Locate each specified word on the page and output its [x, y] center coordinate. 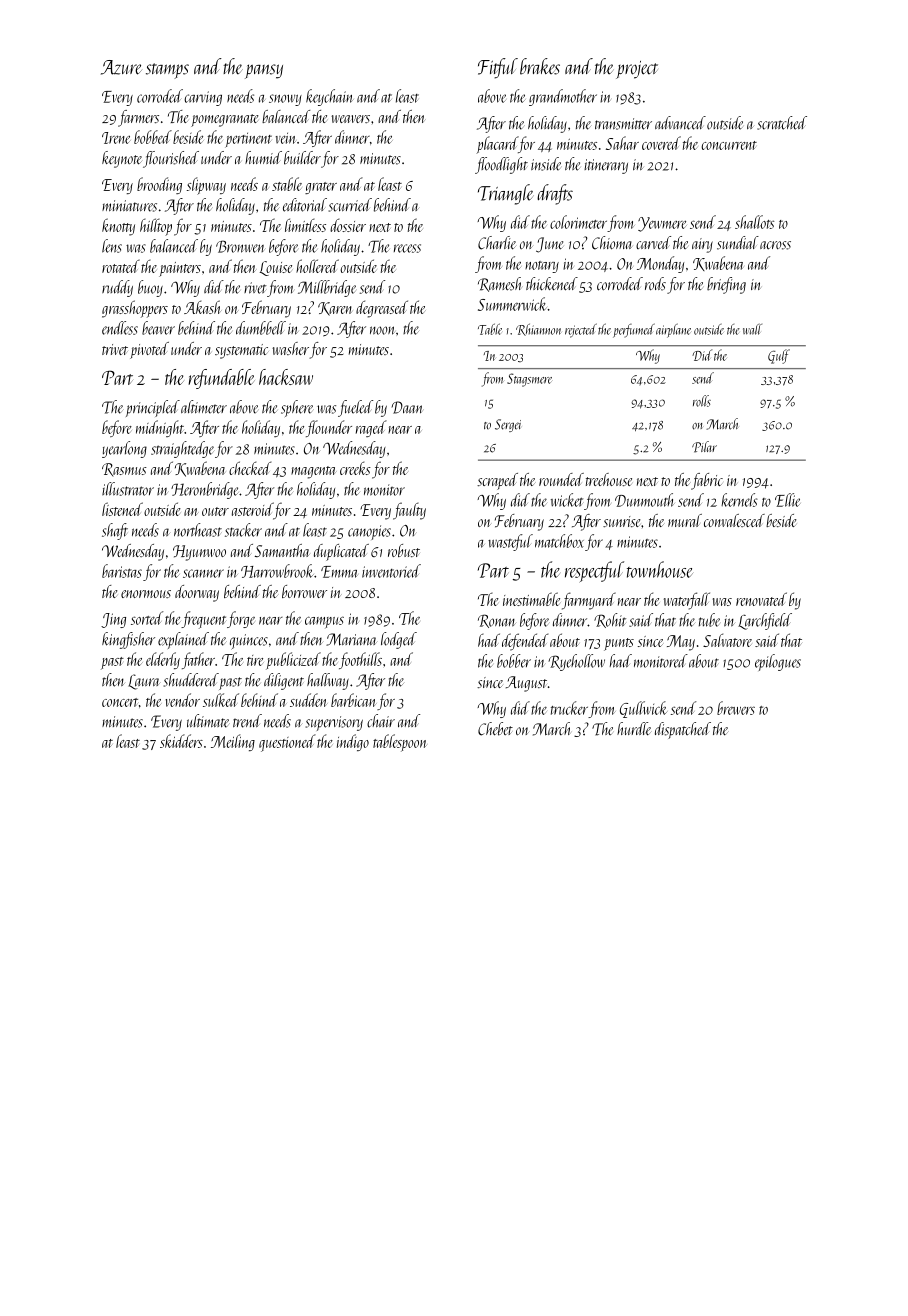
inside [546, 164]
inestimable [531, 599]
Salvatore [727, 640]
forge [241, 619]
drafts [555, 194]
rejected [581, 330]
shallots [754, 222]
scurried [350, 205]
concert [120, 702]
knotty [118, 227]
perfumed [634, 330]
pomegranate [224, 120]
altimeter [204, 407]
